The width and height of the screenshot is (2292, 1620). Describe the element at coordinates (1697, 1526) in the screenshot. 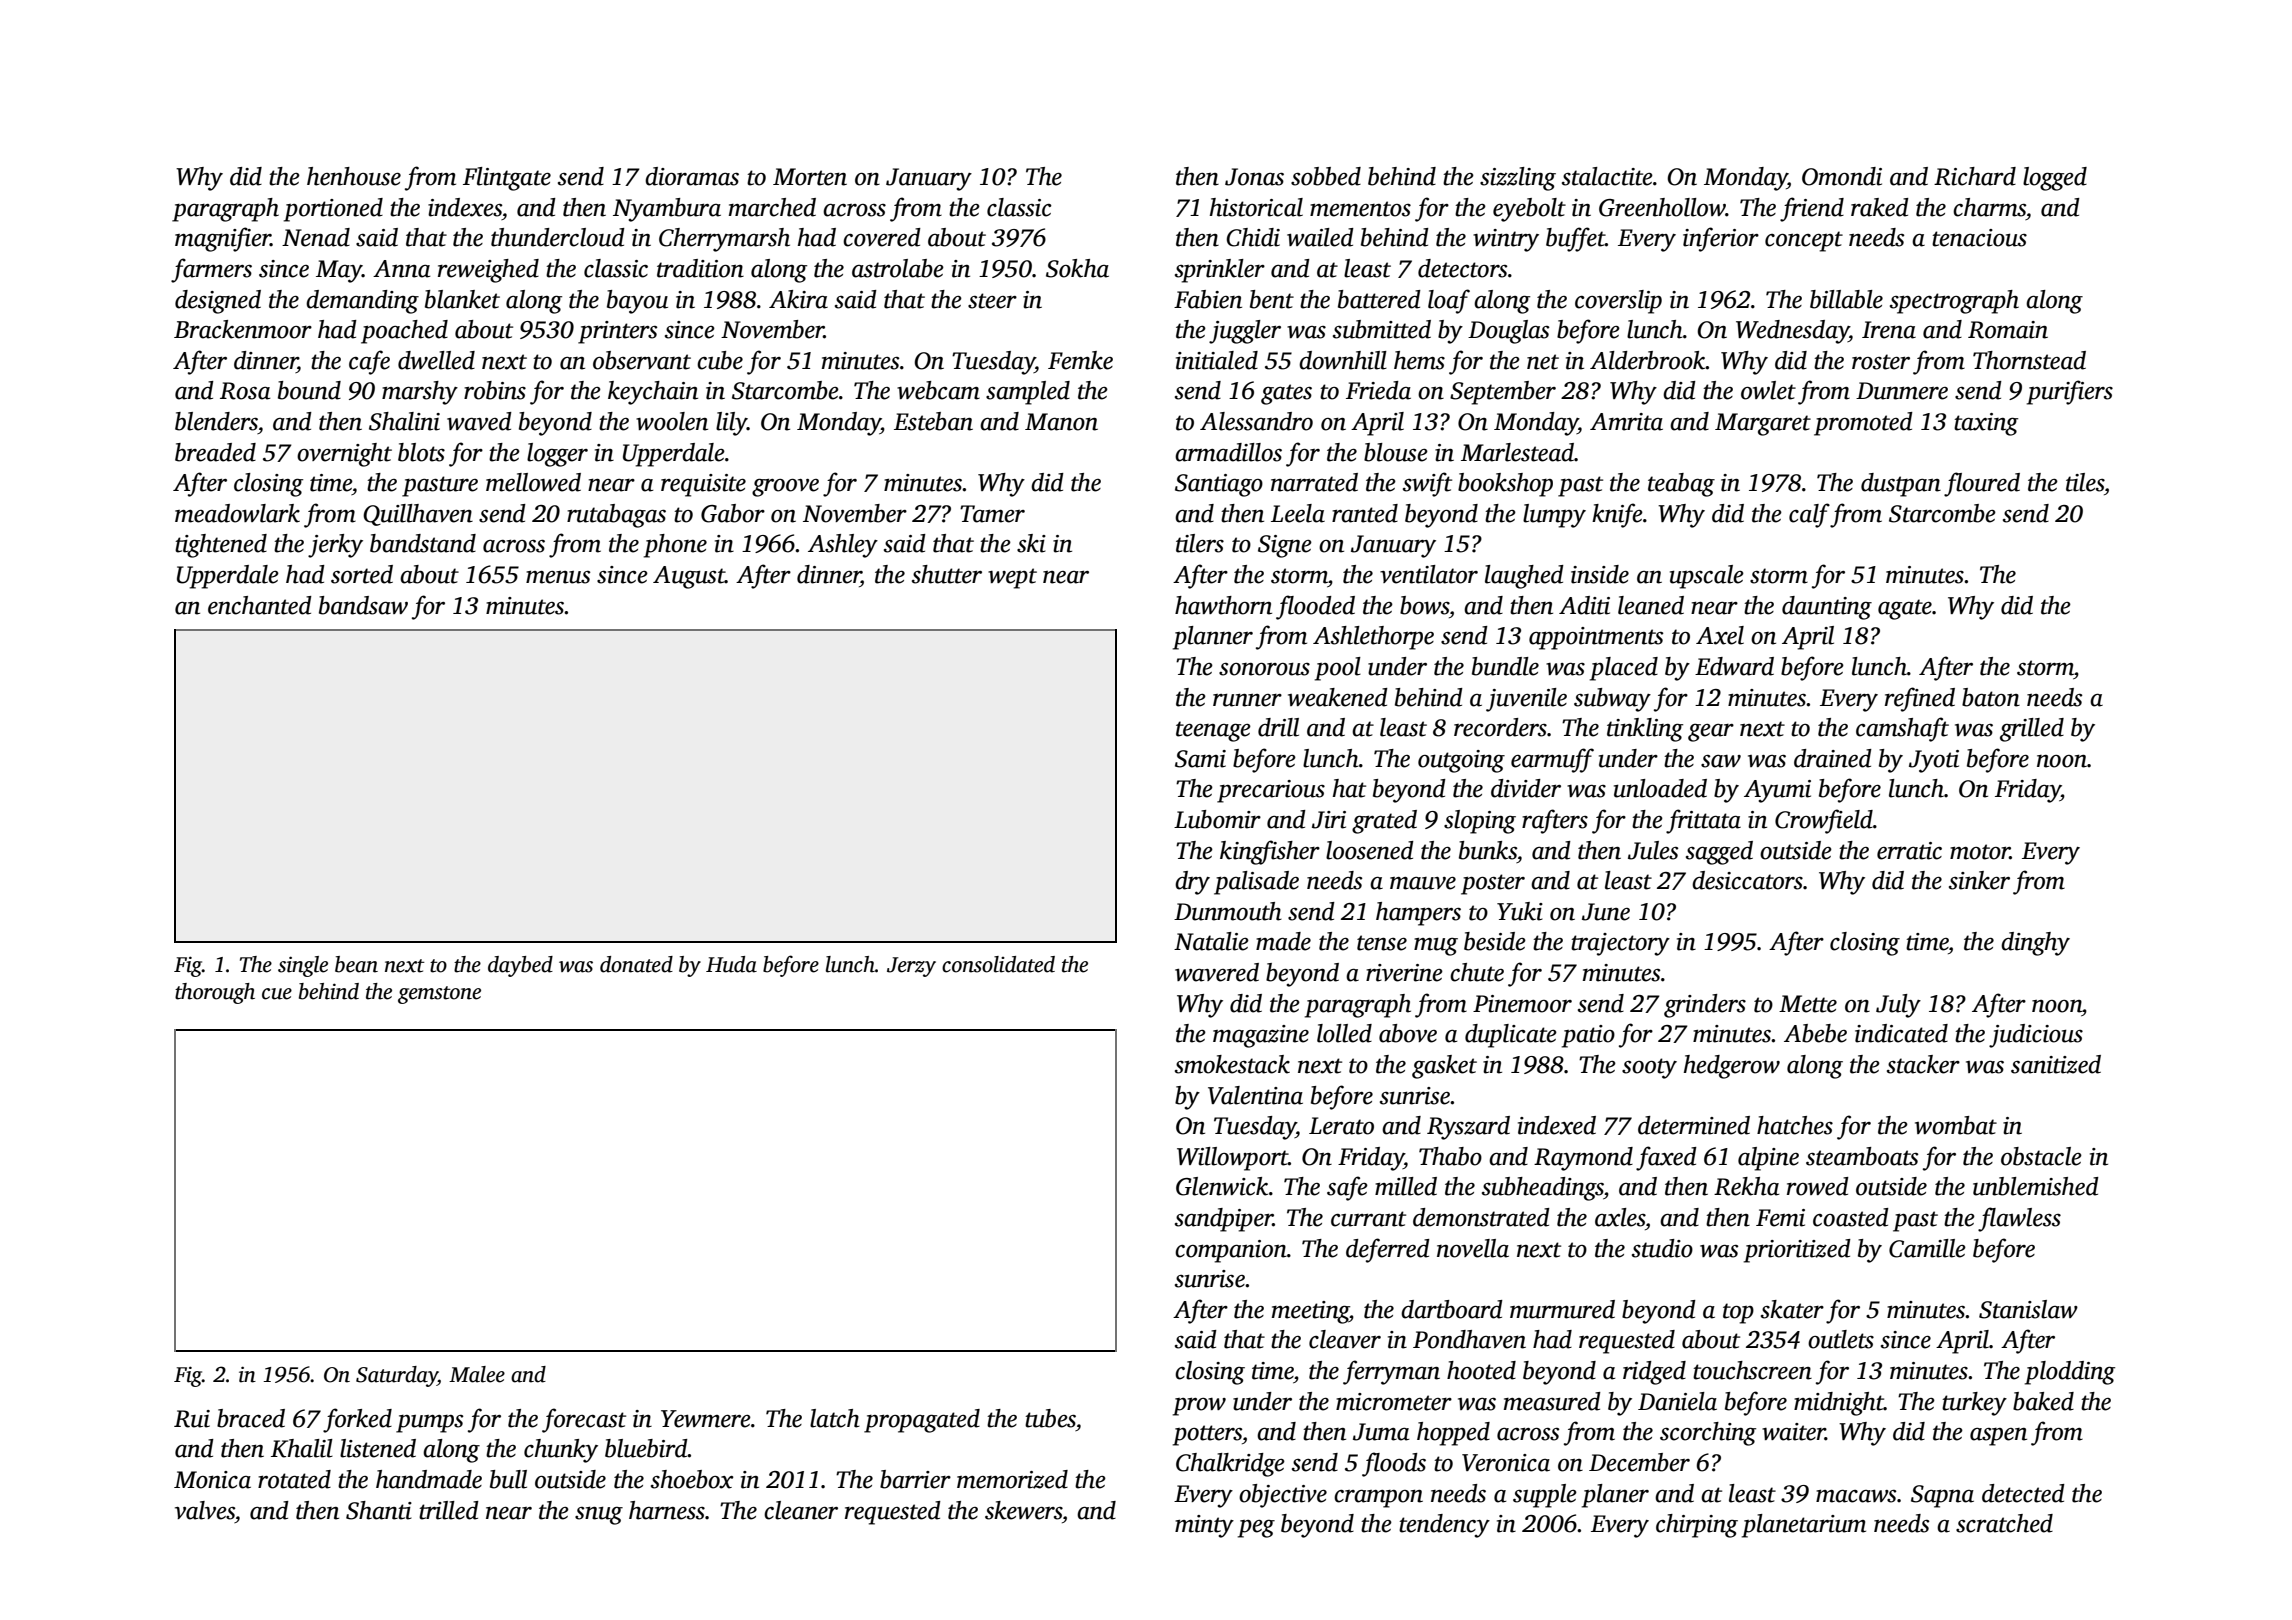

I see `chirping` at that location.
